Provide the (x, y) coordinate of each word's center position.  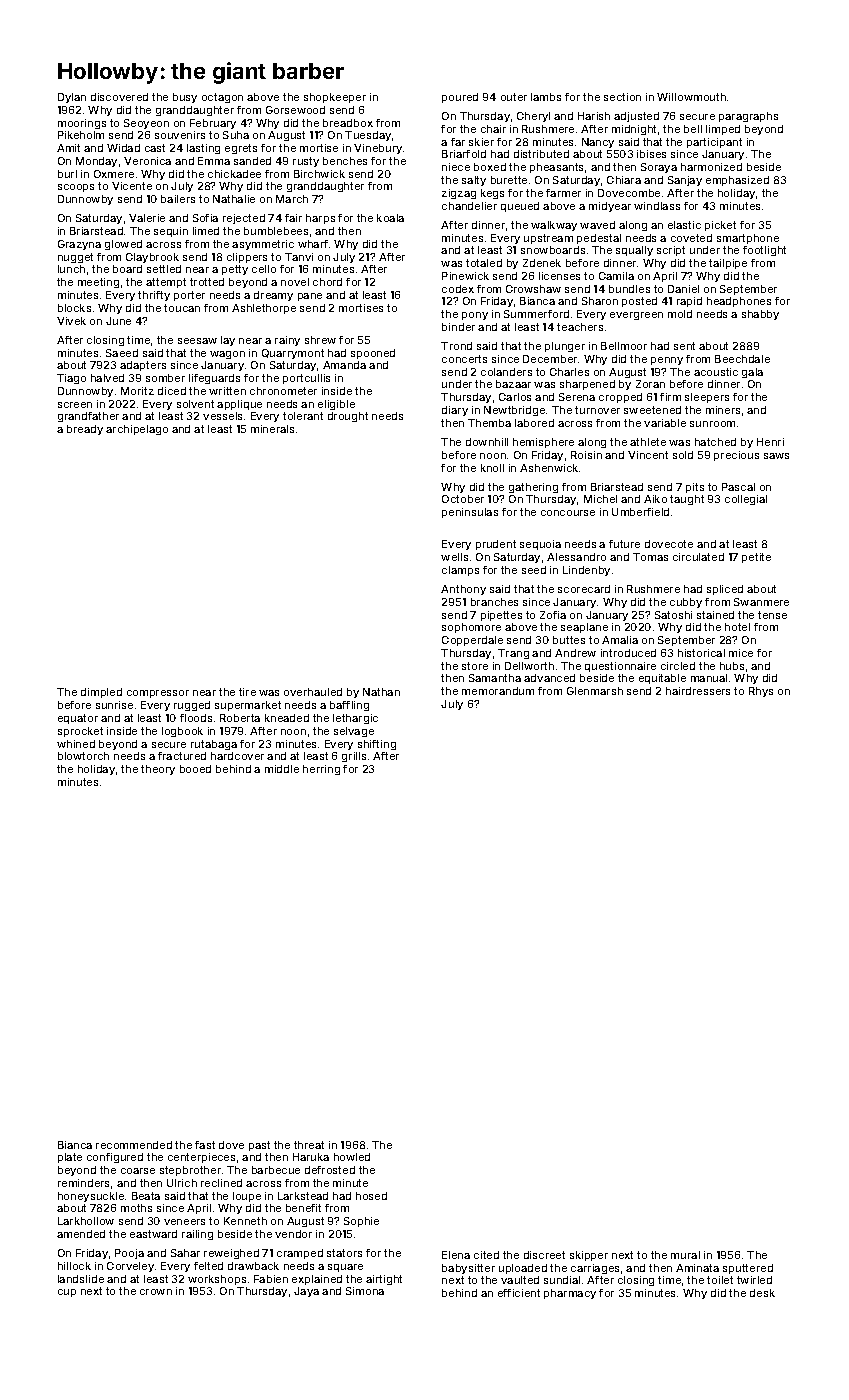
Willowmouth (691, 97)
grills (354, 757)
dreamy (273, 296)
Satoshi (673, 615)
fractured (182, 756)
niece (456, 167)
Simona (365, 1291)
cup (67, 1293)
